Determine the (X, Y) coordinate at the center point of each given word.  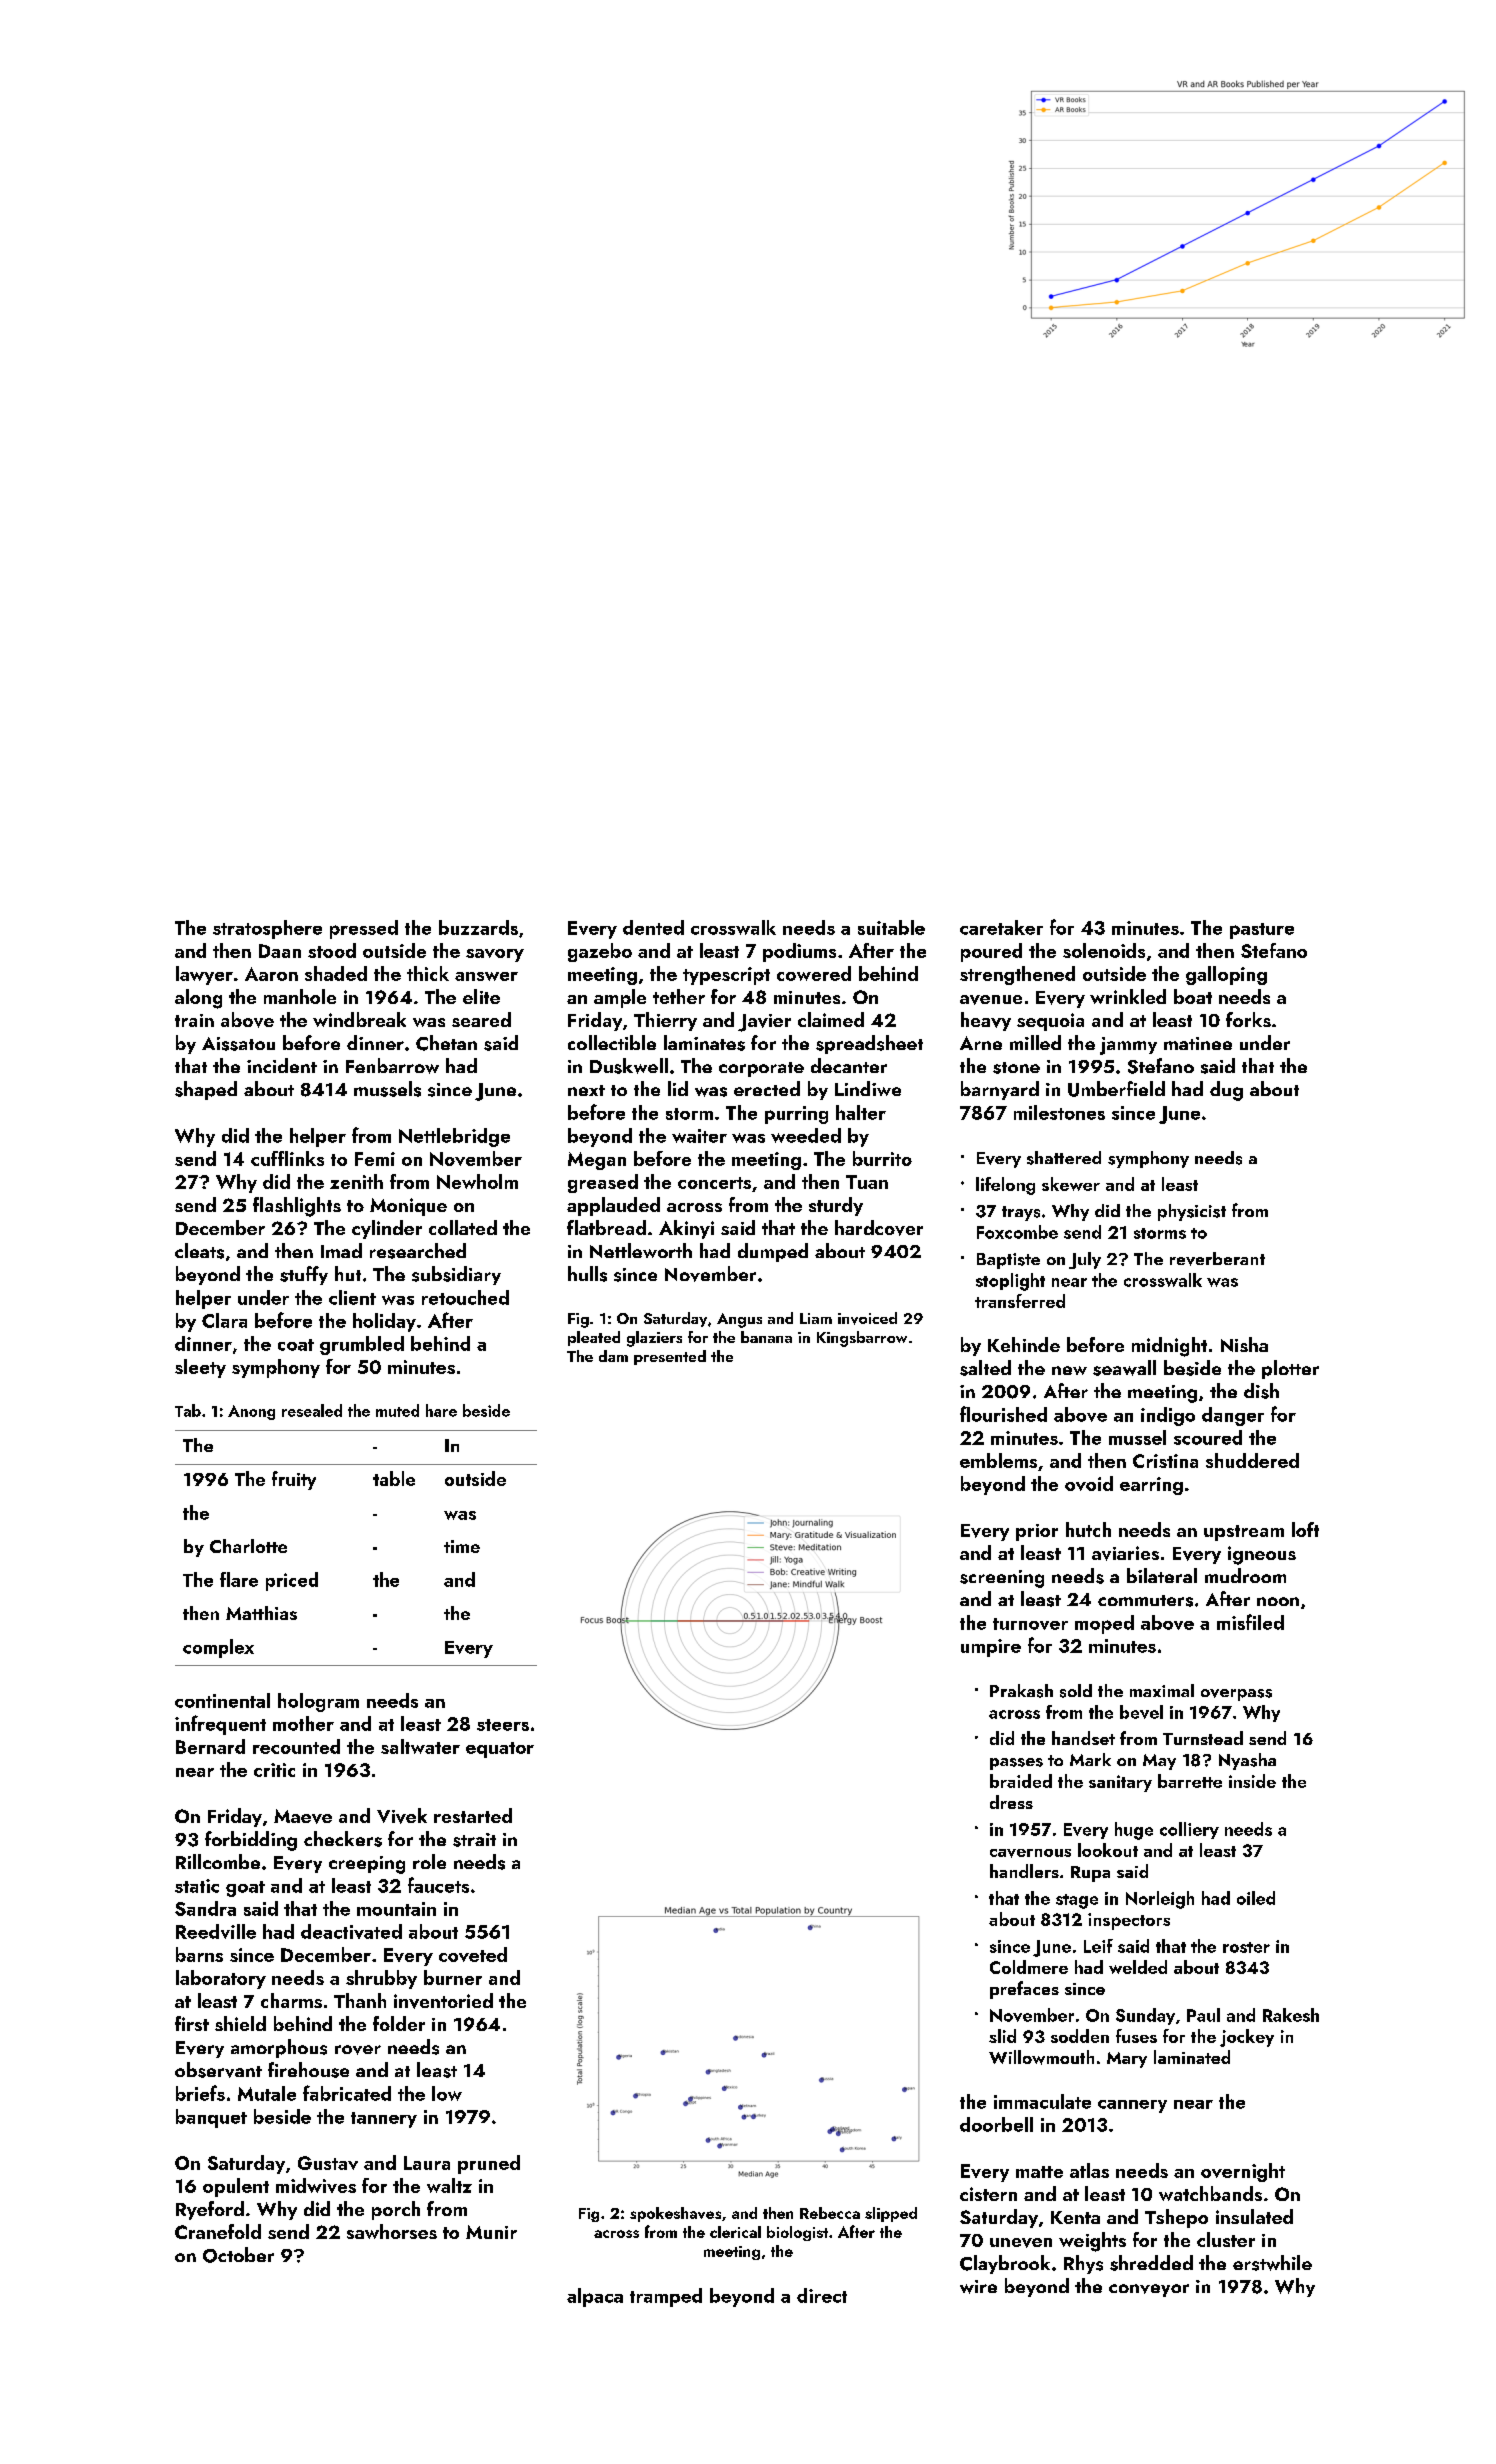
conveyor (1149, 2290)
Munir (491, 2232)
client (352, 1297)
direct (822, 2295)
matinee (1198, 1043)
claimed (831, 1019)
